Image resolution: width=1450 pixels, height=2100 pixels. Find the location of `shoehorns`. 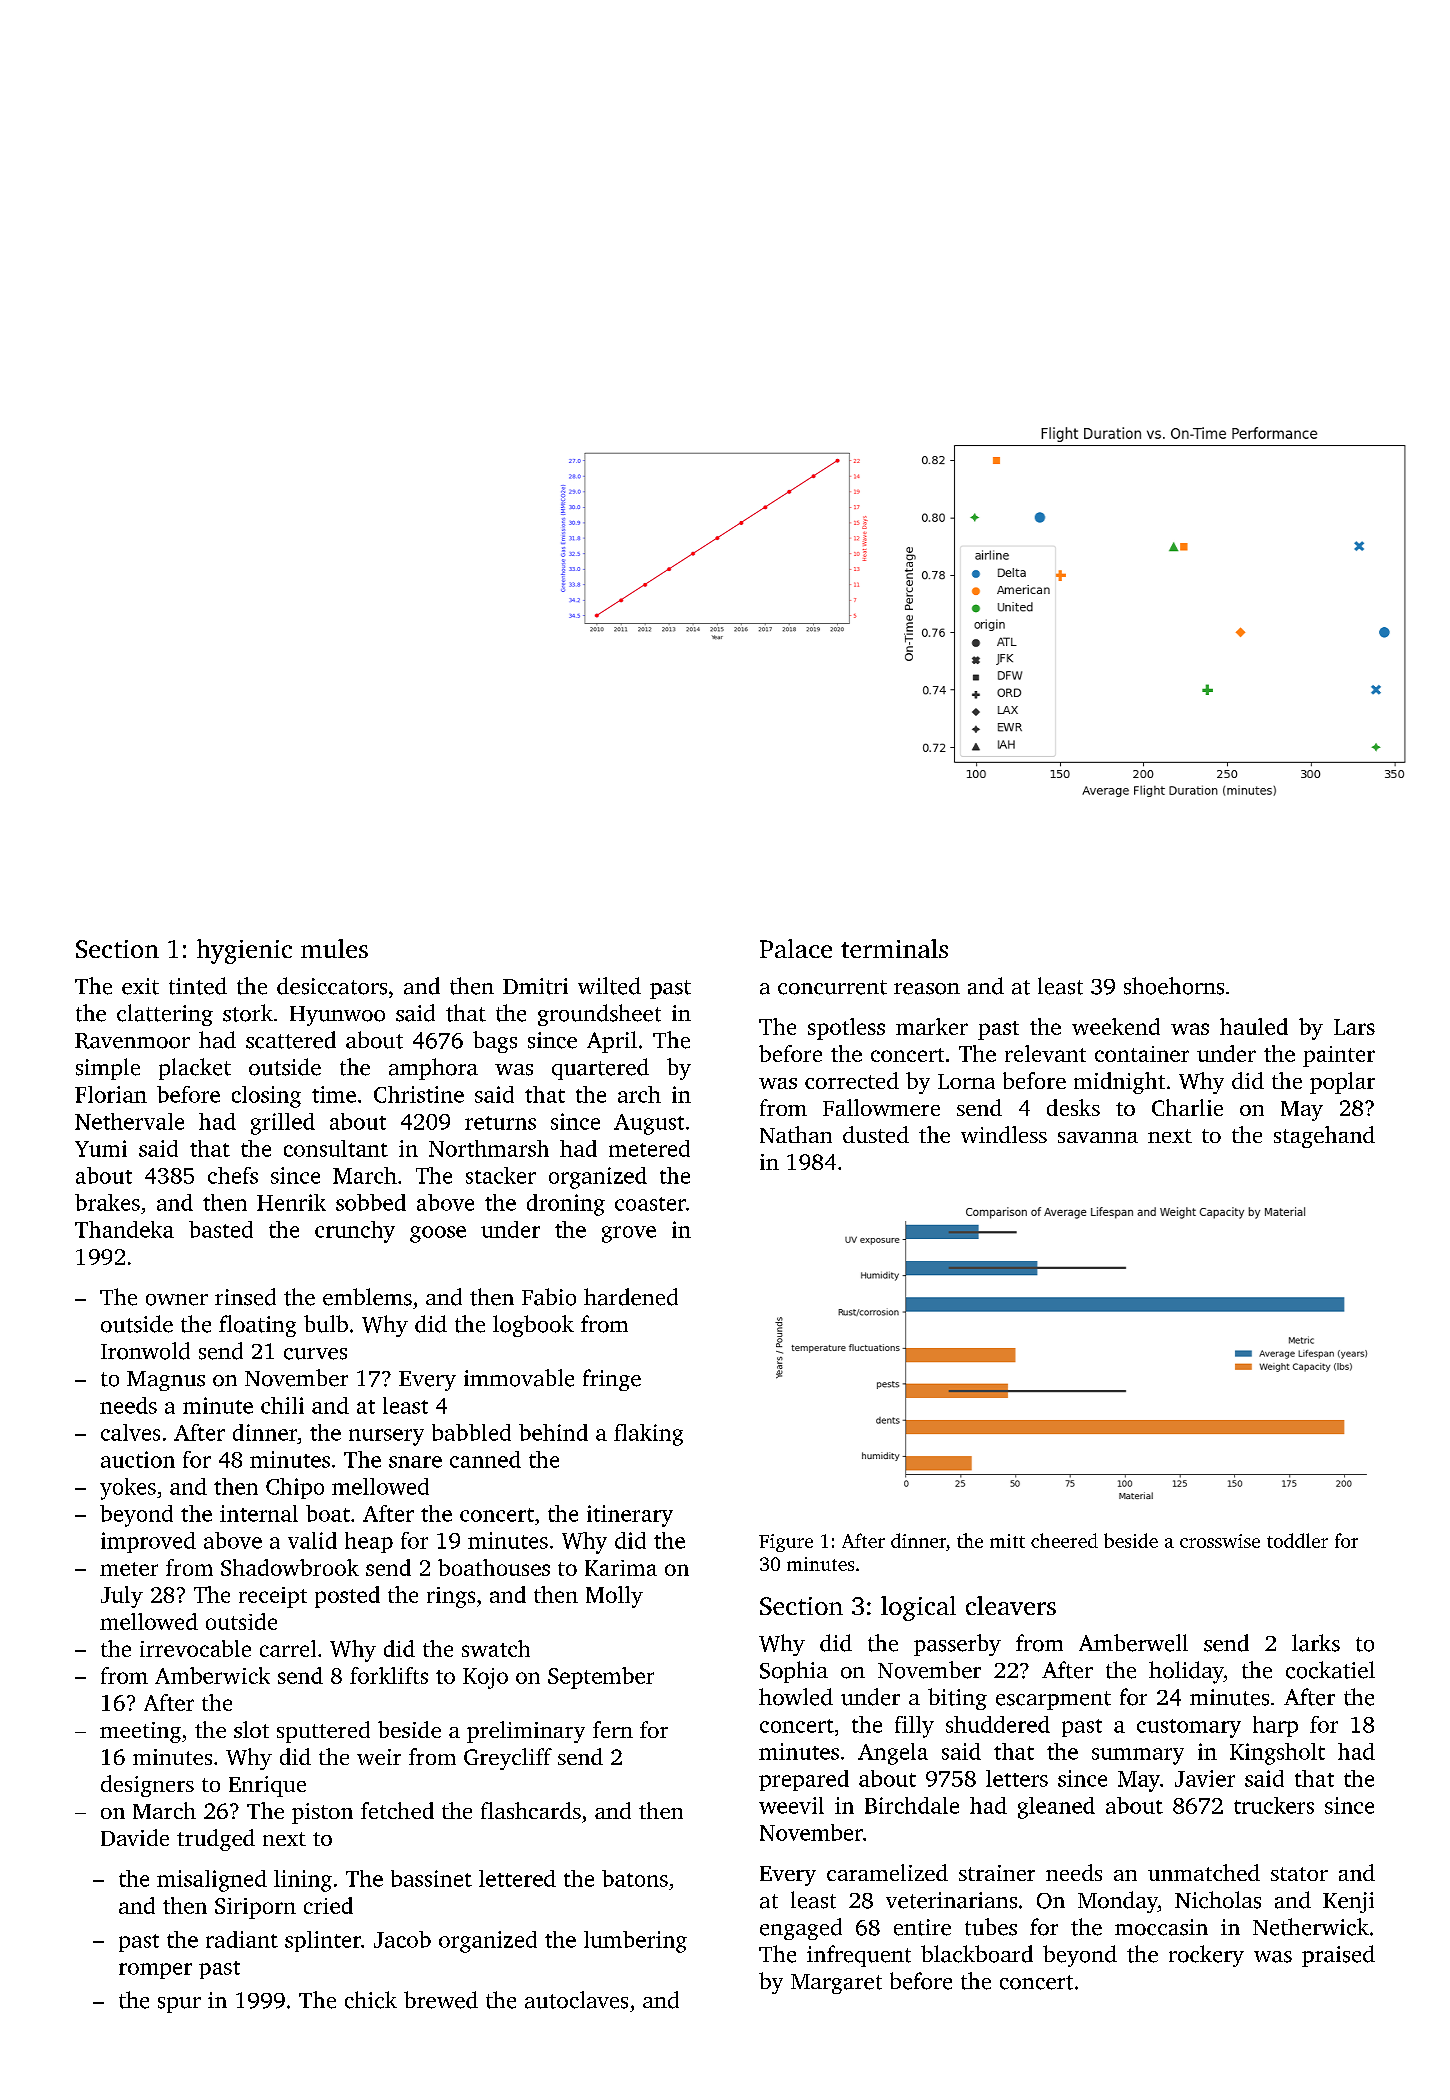

shoehorns is located at coordinates (1174, 986).
